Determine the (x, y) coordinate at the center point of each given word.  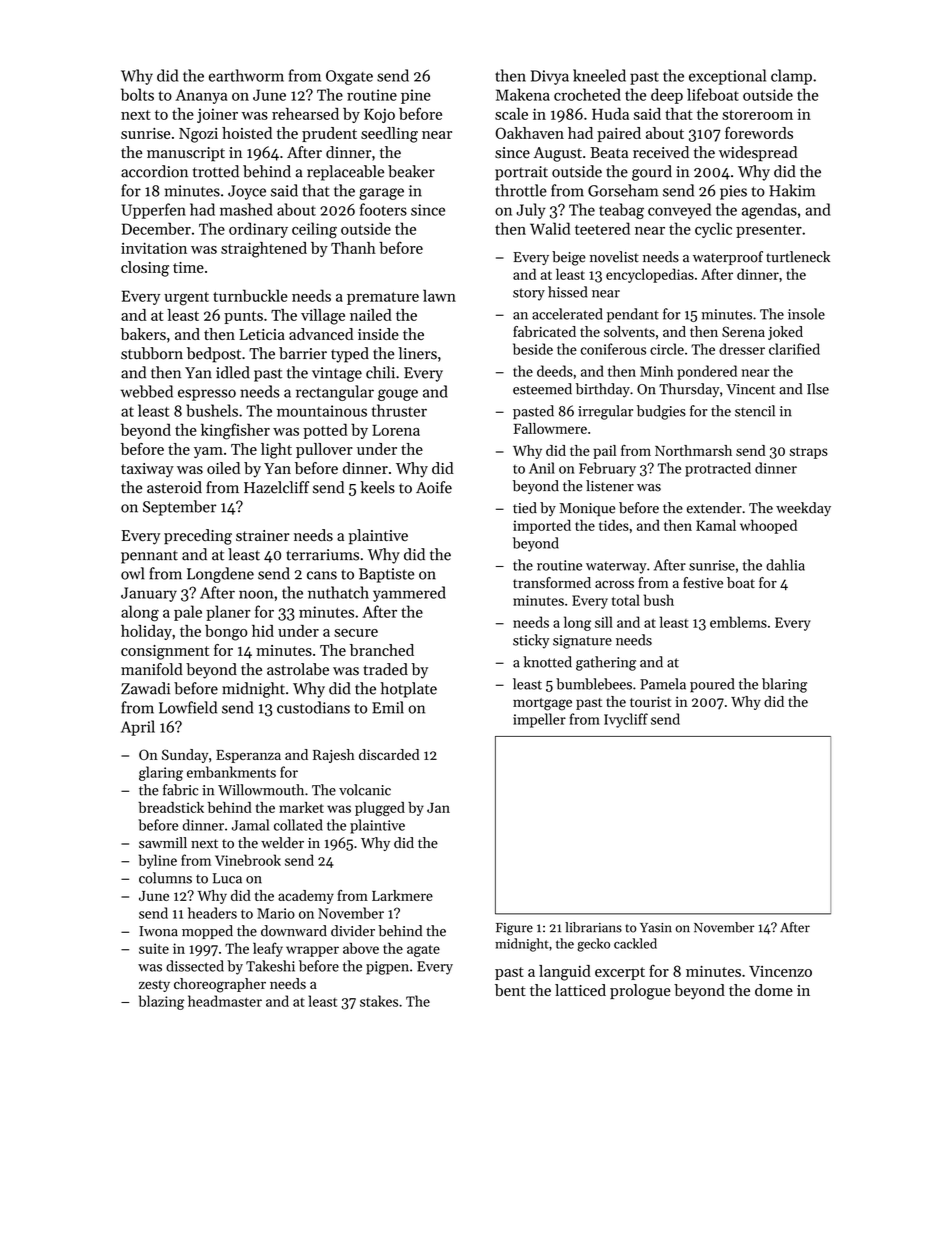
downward (294, 931)
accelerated (567, 314)
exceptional (727, 77)
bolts (137, 94)
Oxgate (349, 77)
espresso (207, 395)
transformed (552, 582)
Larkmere (402, 895)
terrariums (322, 555)
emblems (738, 622)
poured (712, 685)
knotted (547, 662)
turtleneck (798, 257)
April (138, 728)
